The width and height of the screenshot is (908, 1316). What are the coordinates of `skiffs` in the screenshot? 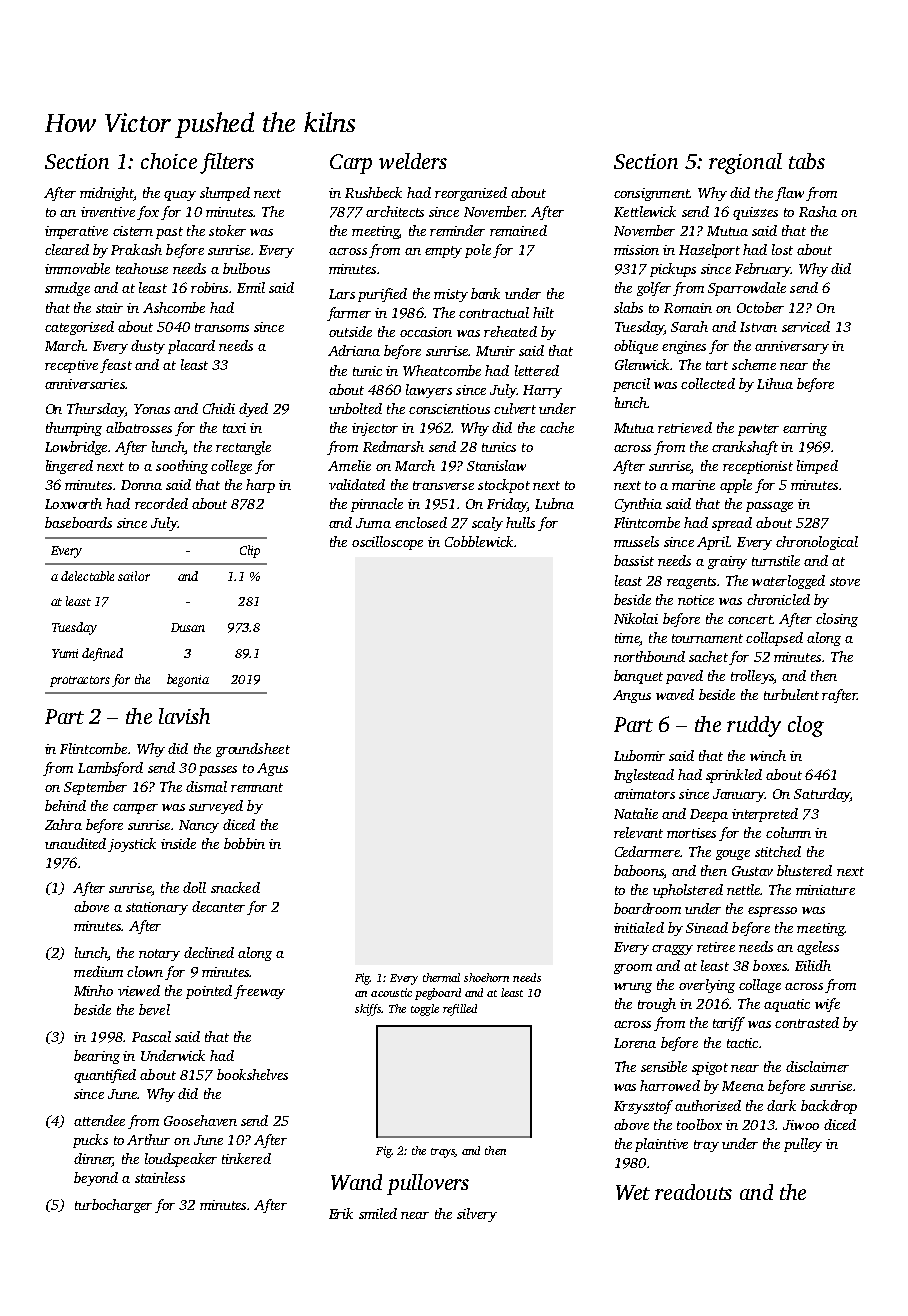 It's located at (368, 1010).
